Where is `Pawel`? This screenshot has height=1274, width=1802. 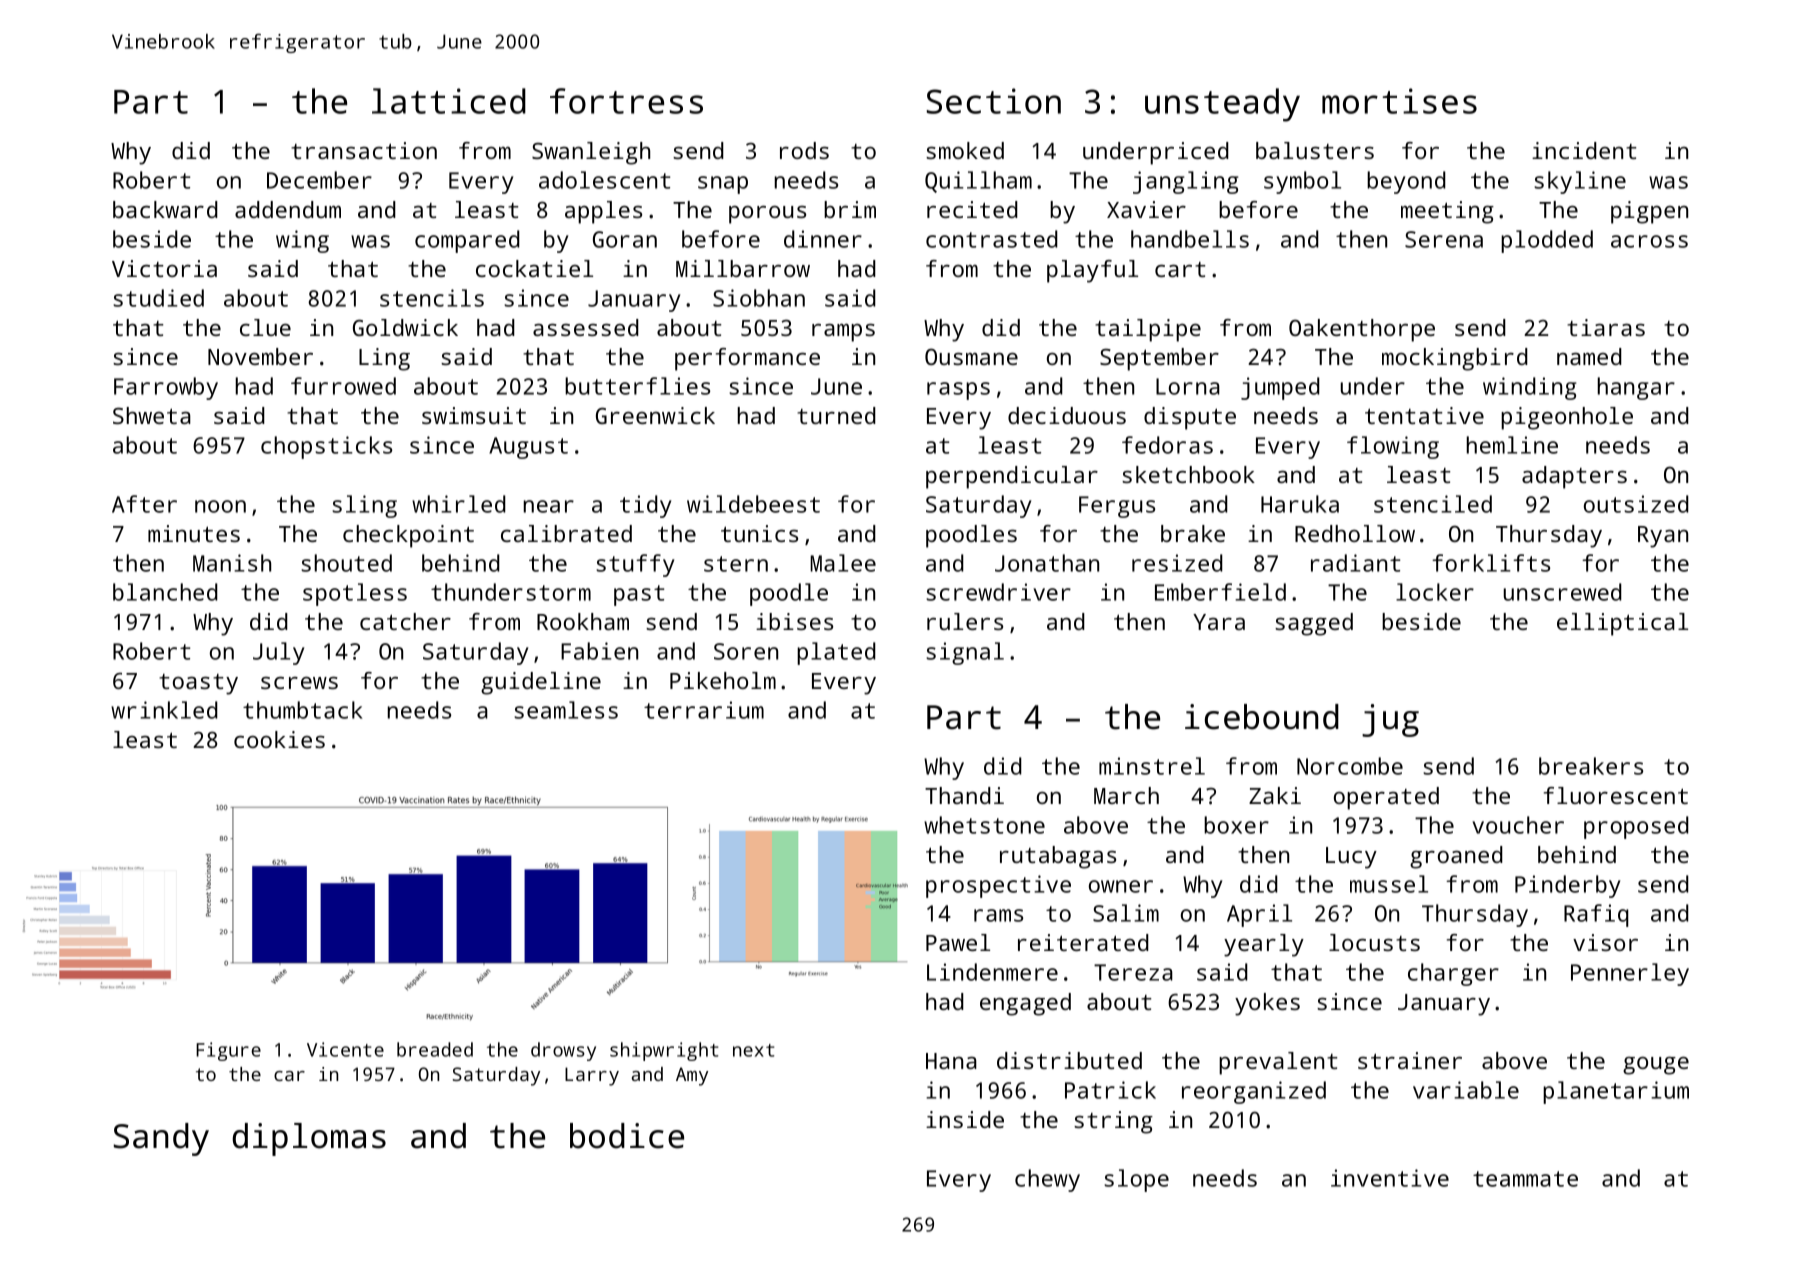 Pawel is located at coordinates (958, 942).
